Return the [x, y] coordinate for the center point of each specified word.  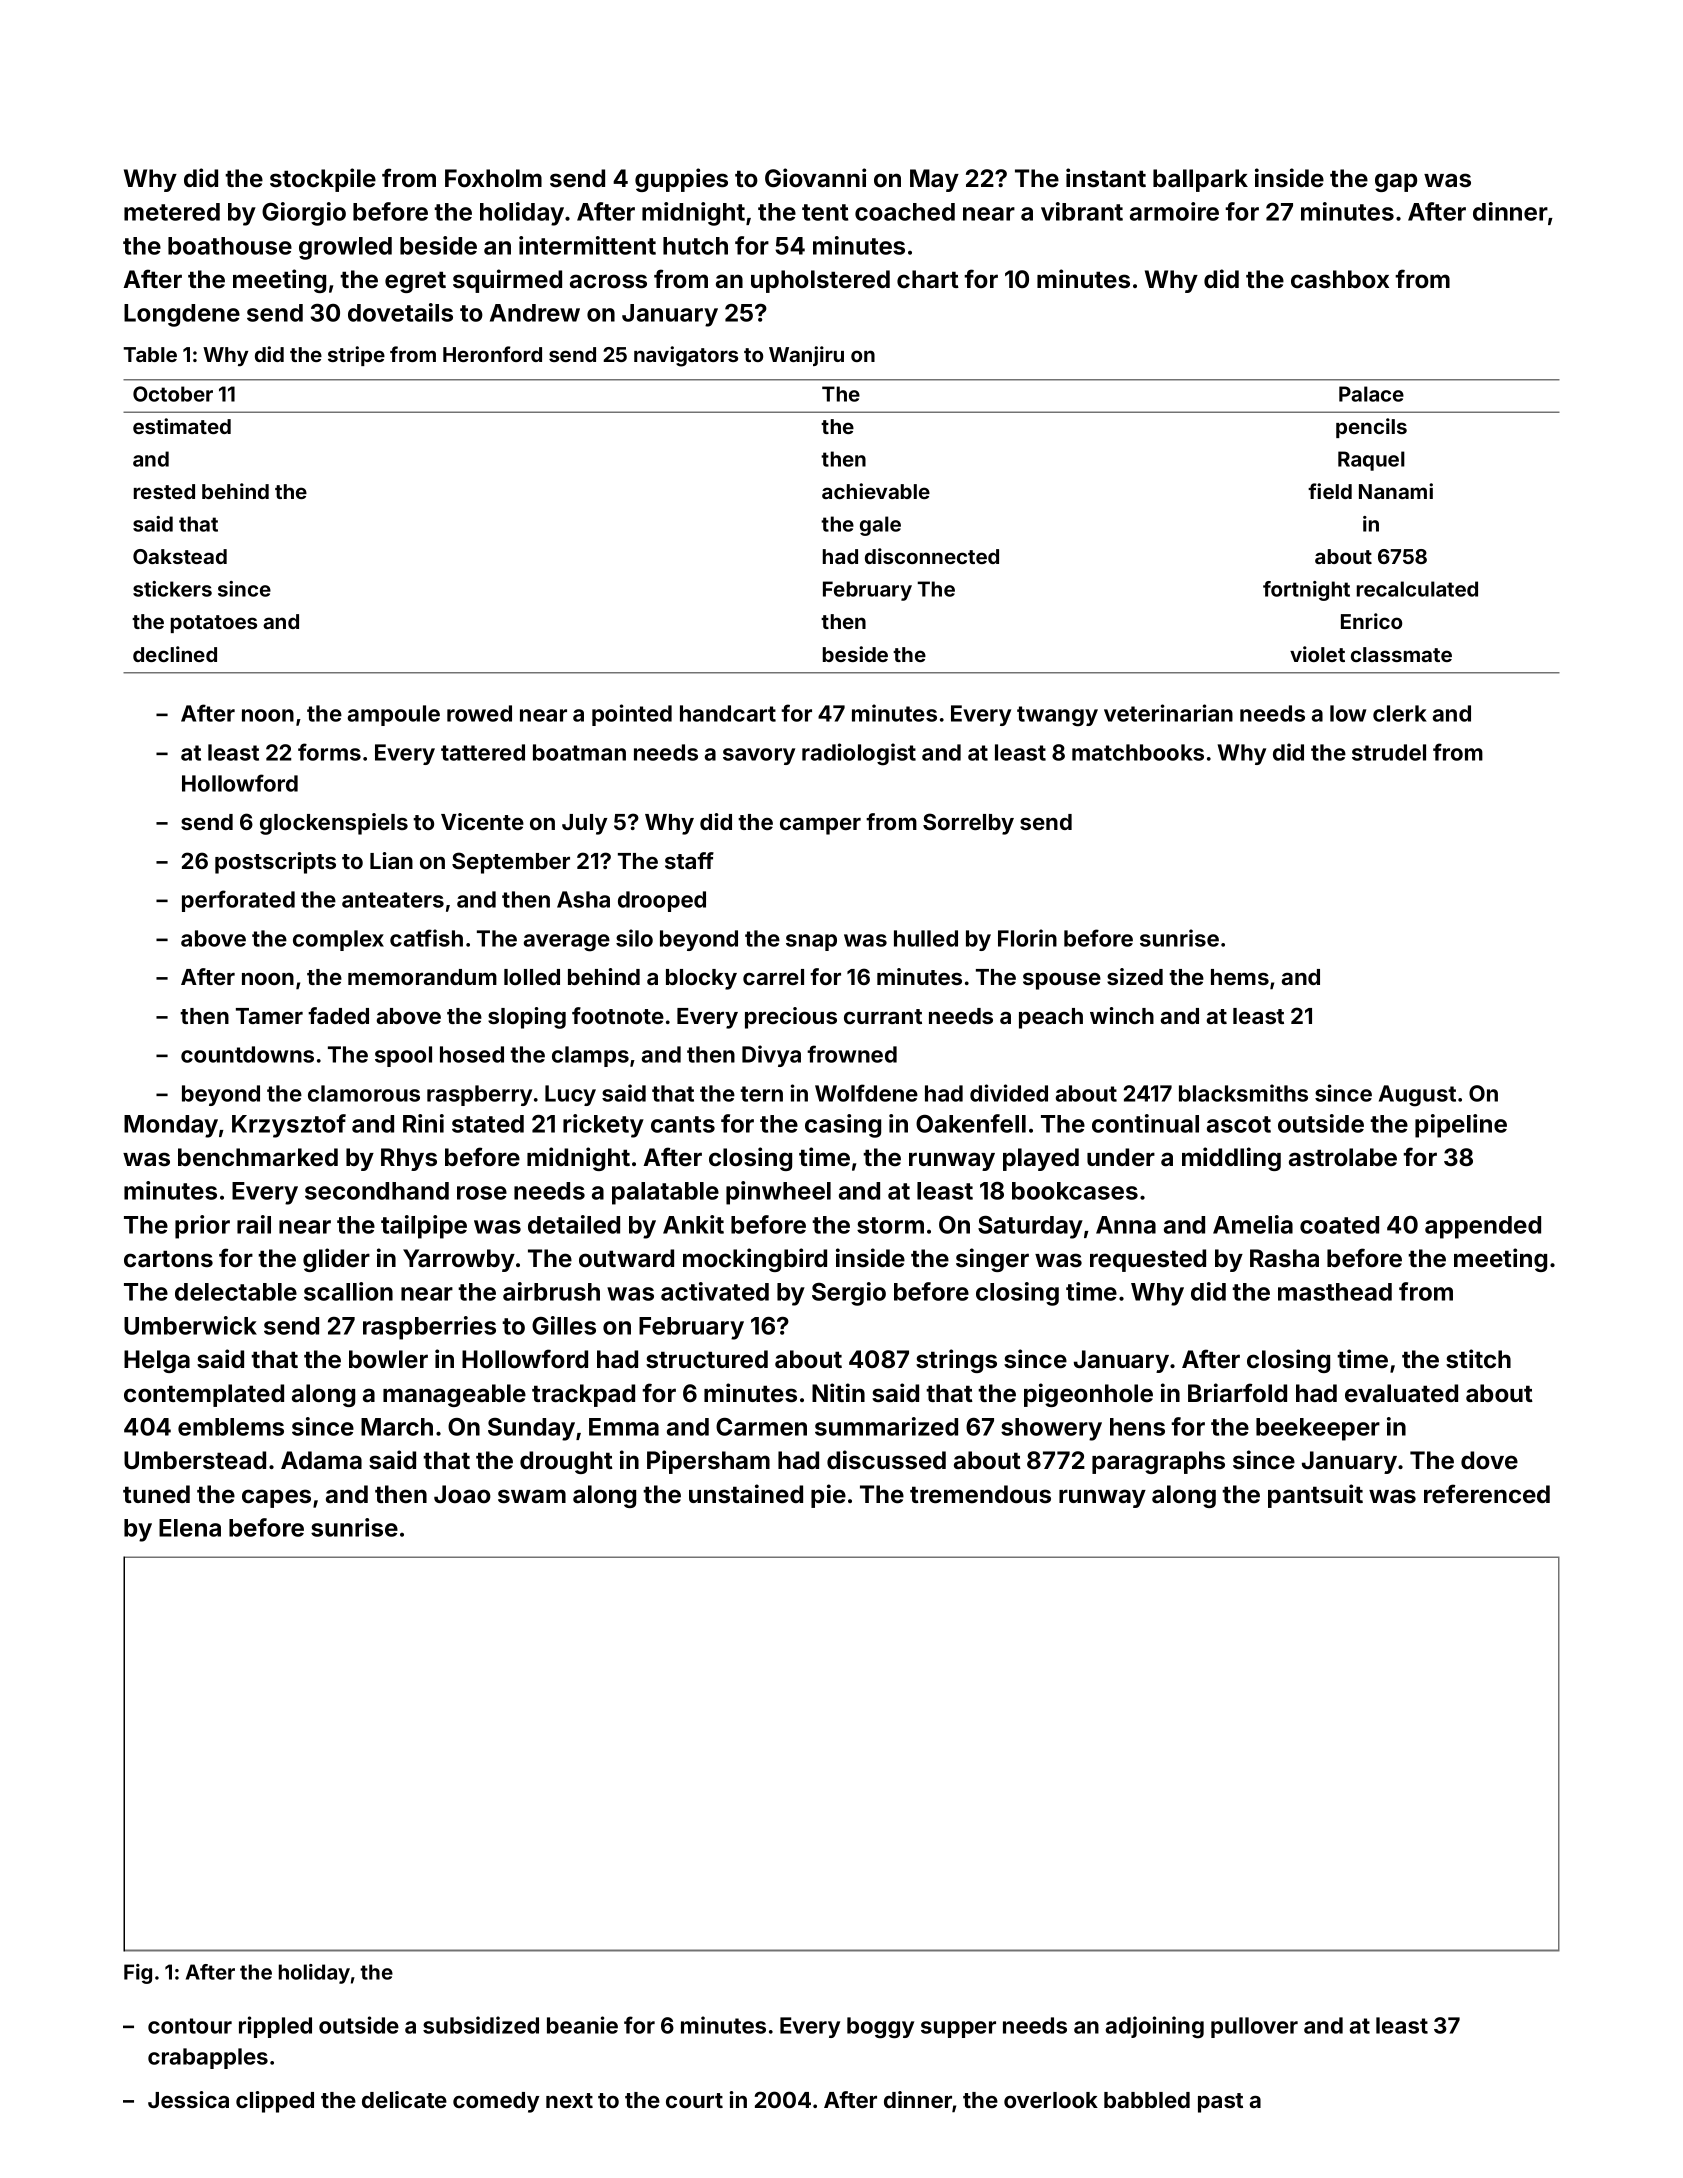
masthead [1335, 1292]
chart [928, 279]
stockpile [323, 180]
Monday [171, 1126]
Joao [462, 1494]
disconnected [932, 556]
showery [1051, 1429]
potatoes [214, 624]
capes [276, 1498]
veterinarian [1168, 713]
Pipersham [708, 1462]
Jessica [188, 2099]
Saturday [1030, 1227]
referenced [1487, 1494]
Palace [1371, 394]
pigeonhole [1088, 1395]
